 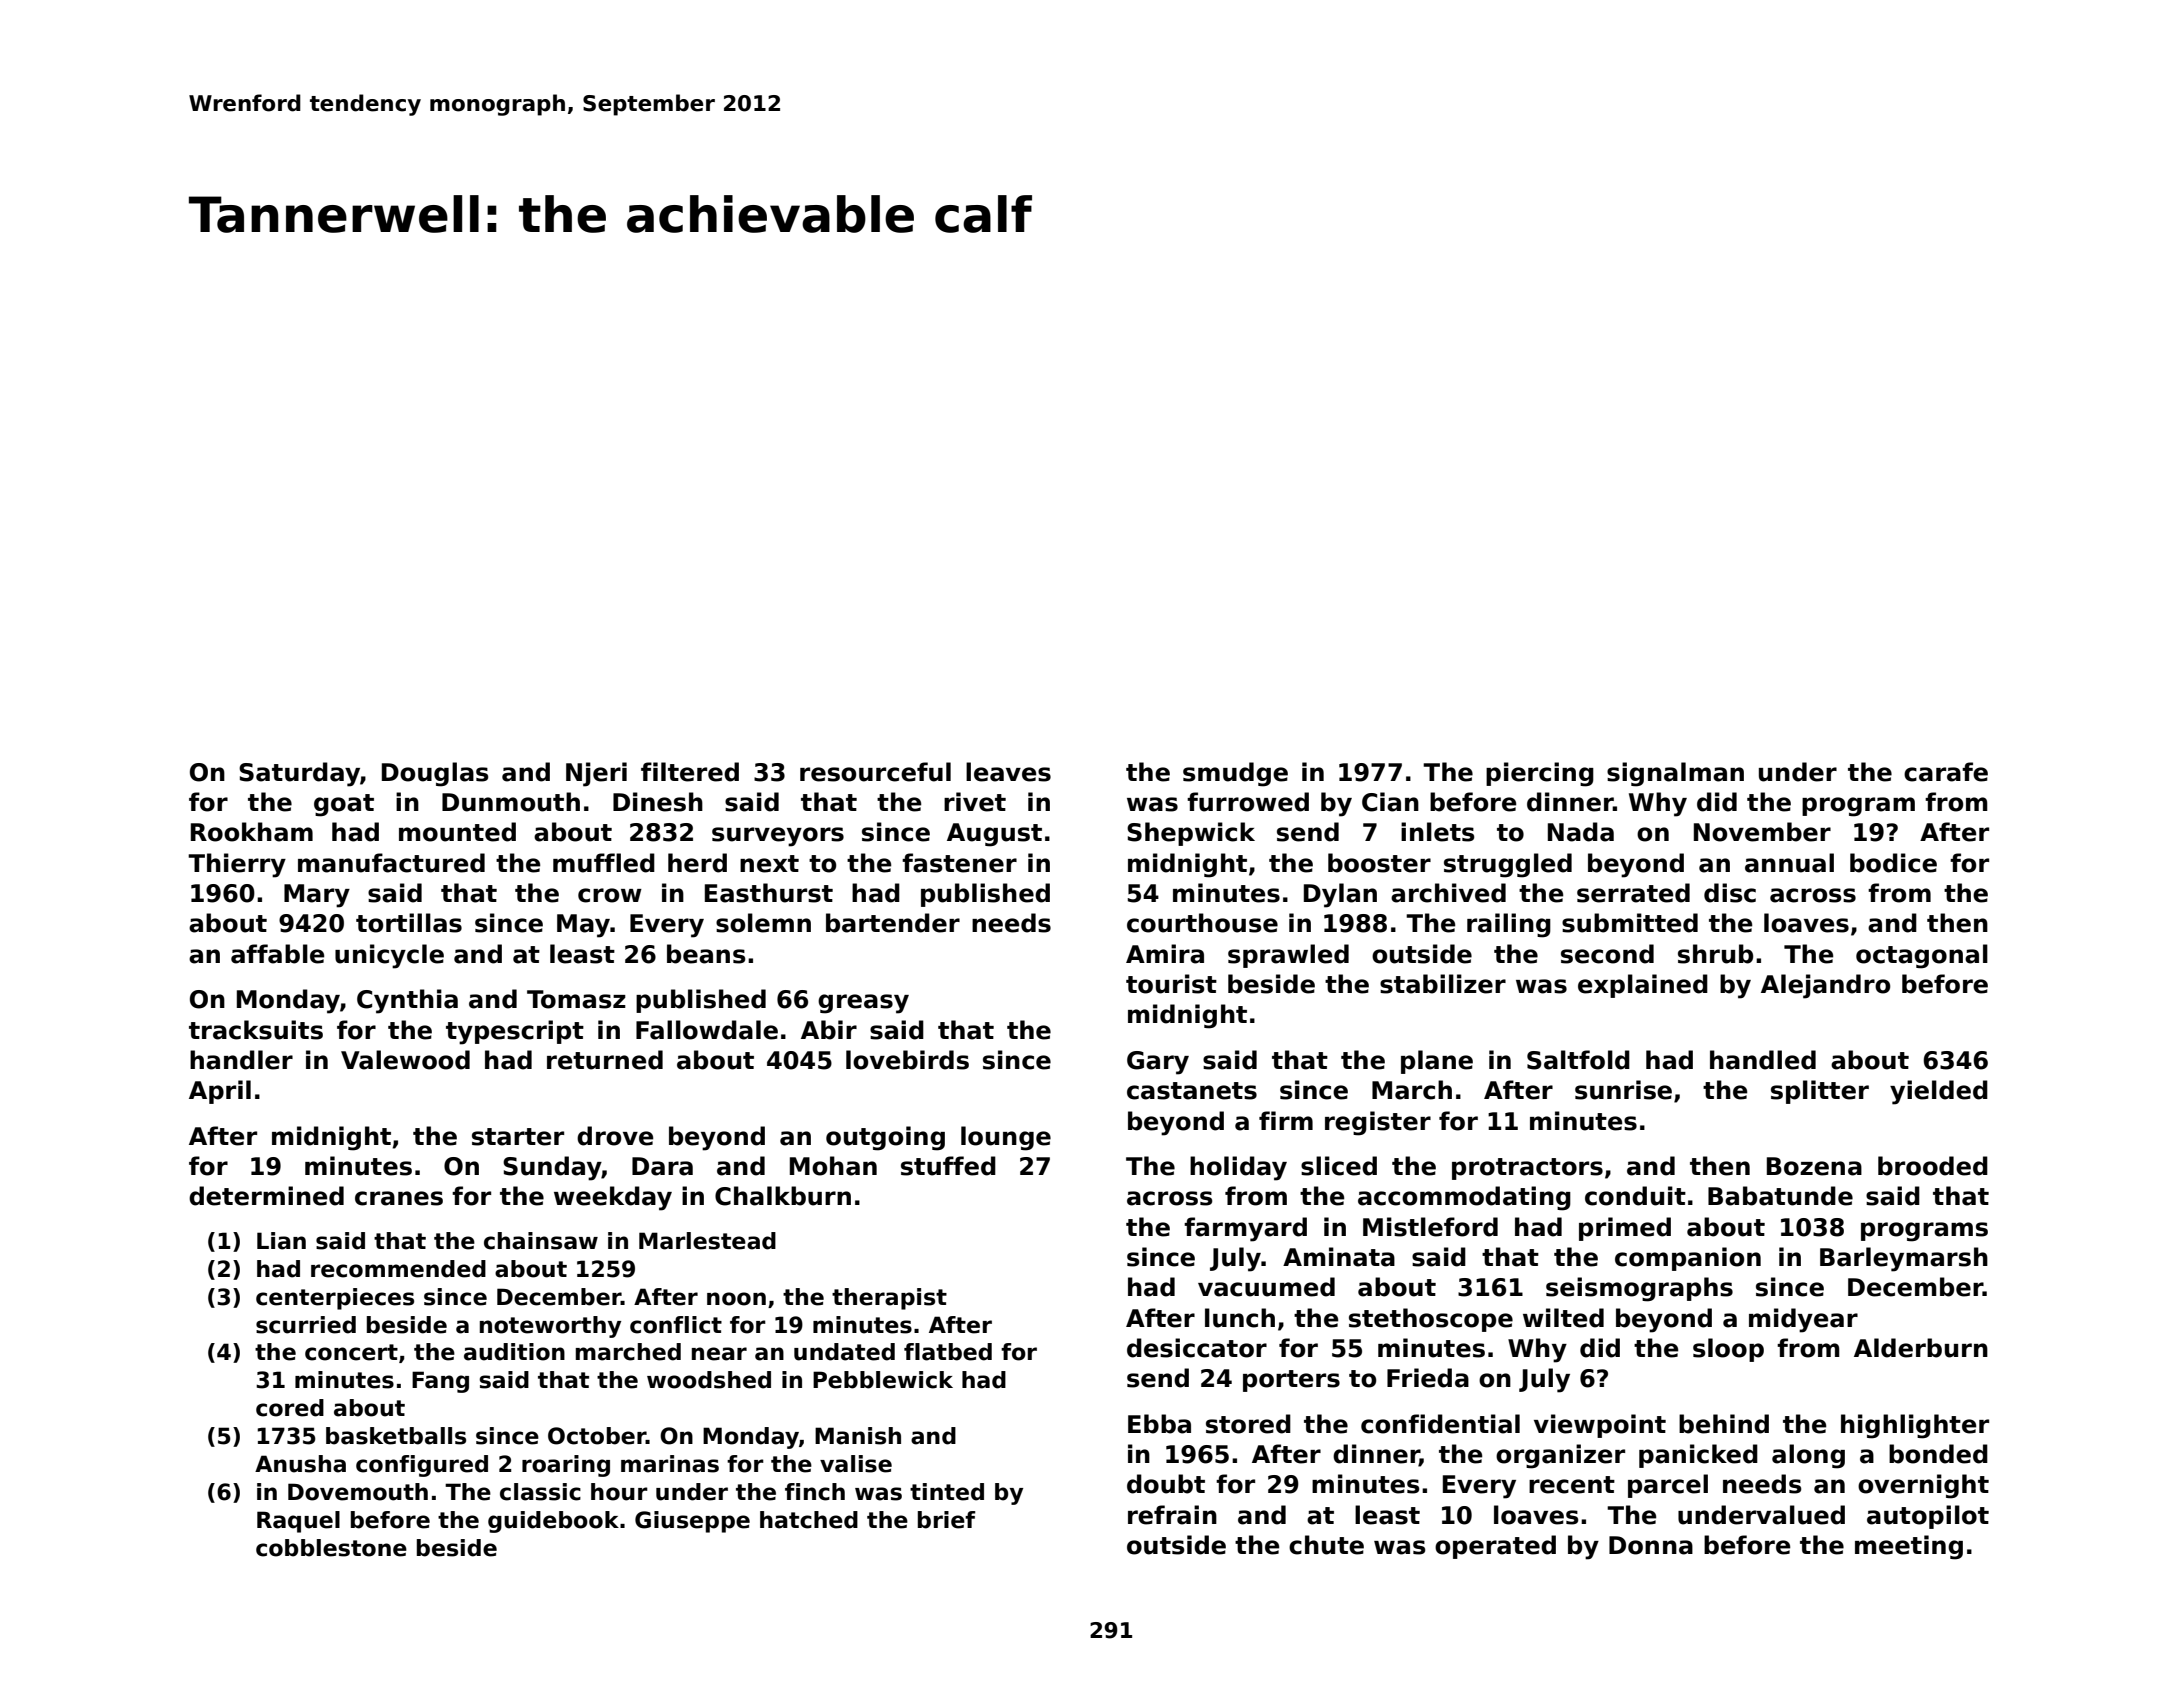 I want to click on woodshed, so click(x=709, y=1380).
